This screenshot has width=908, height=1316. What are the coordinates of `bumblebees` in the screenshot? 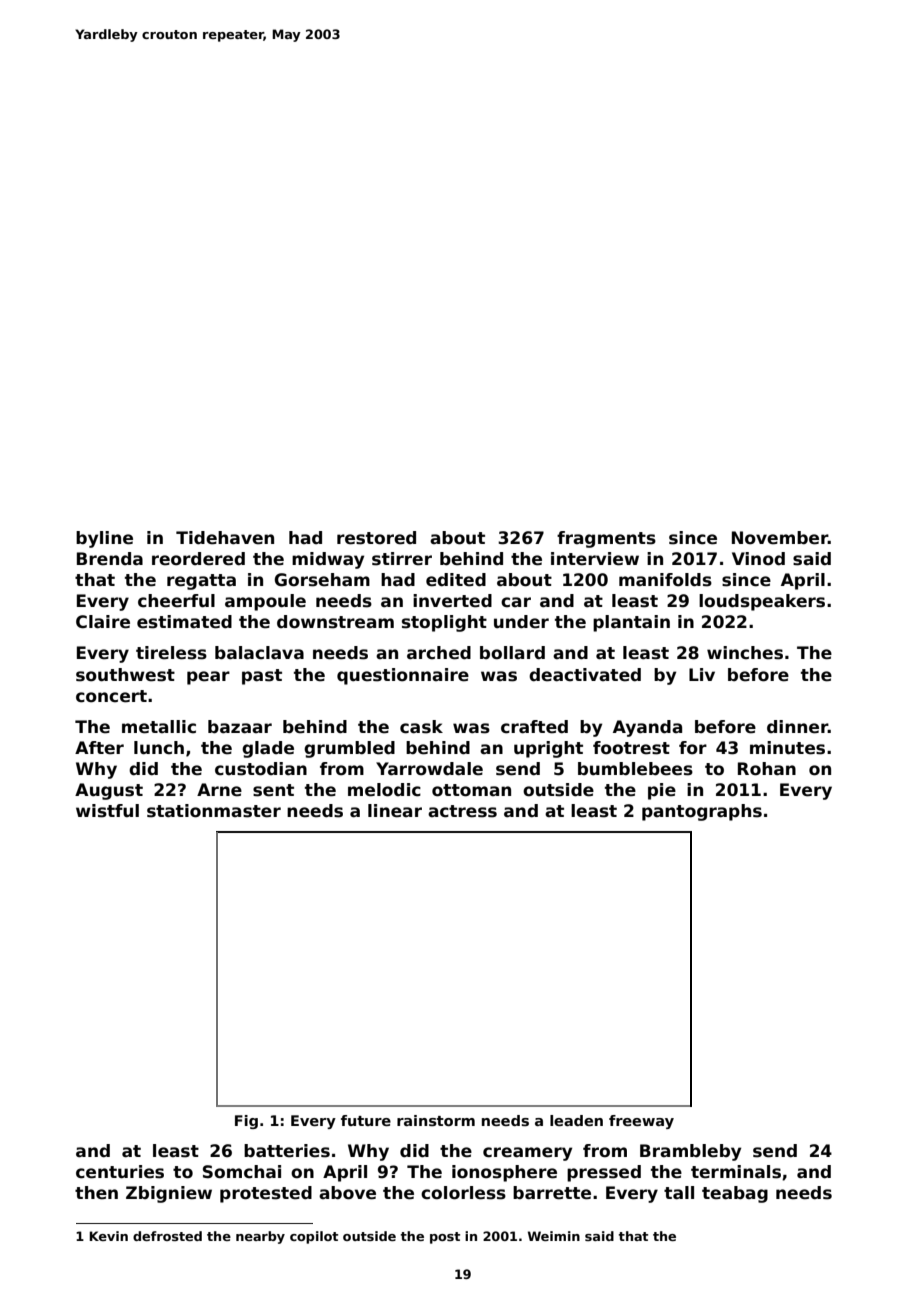 It's located at (635, 769).
